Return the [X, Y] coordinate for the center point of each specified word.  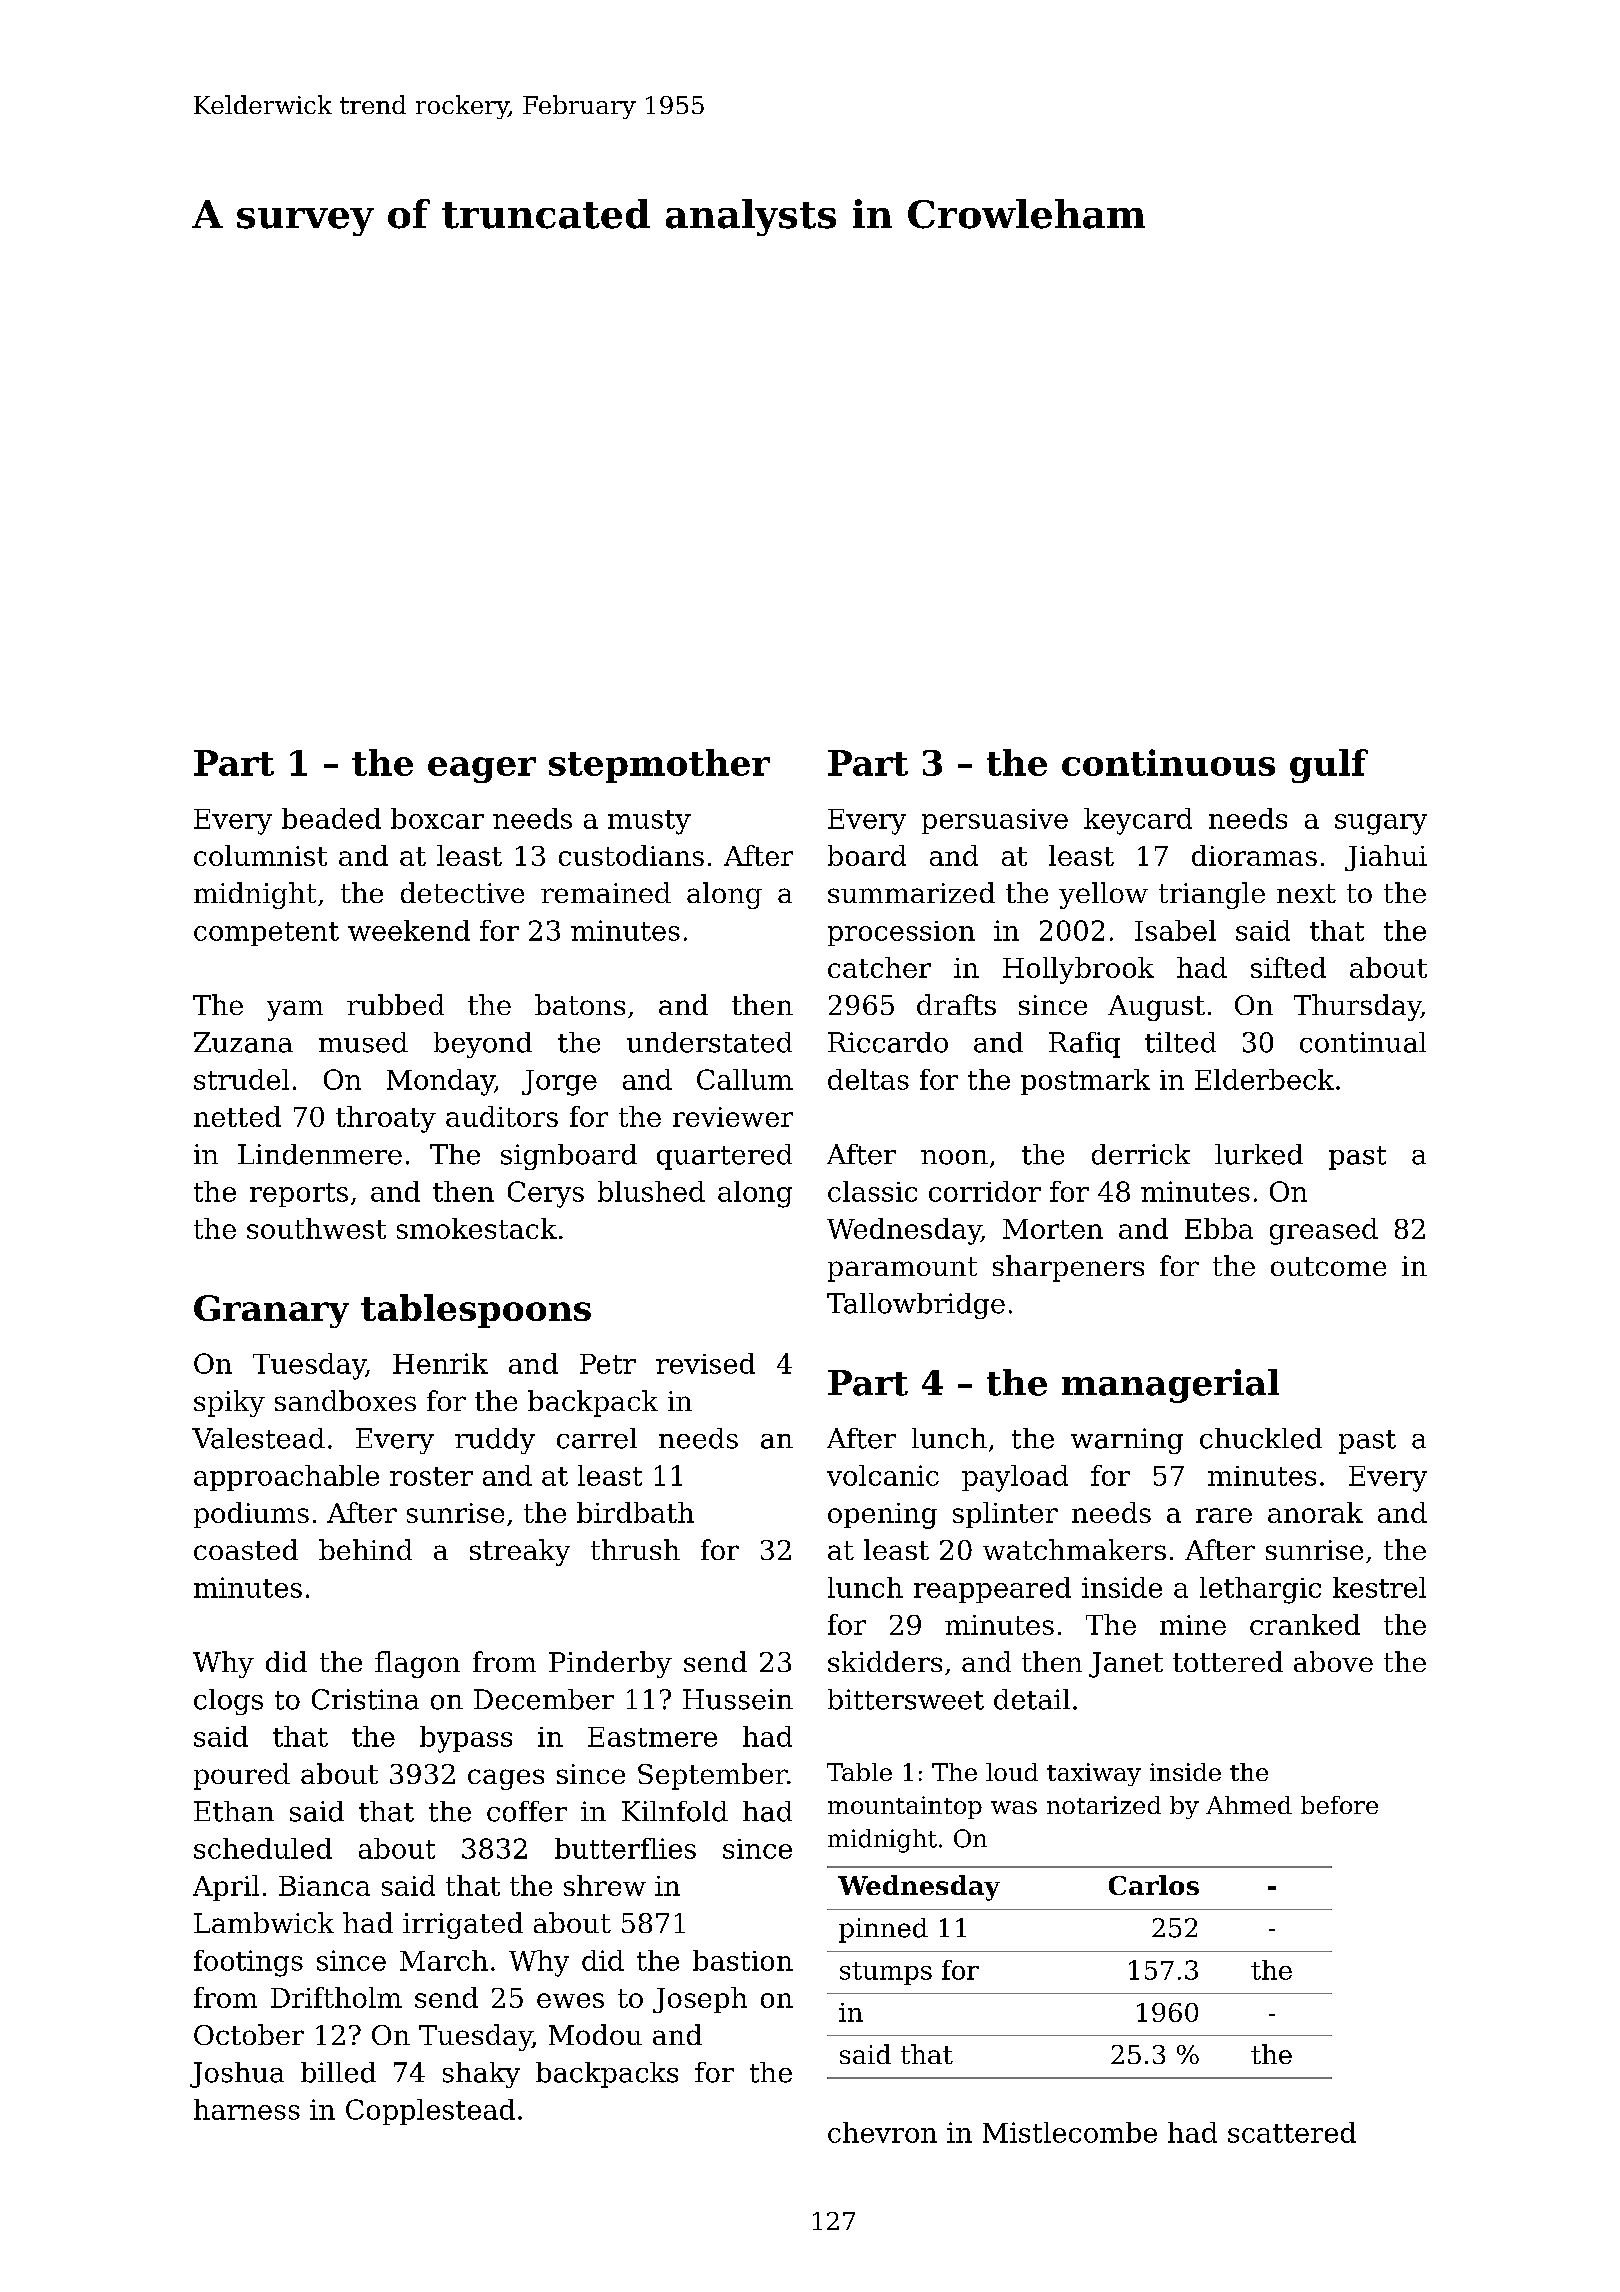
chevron [882, 2132]
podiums [251, 1515]
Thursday [1357, 1007]
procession [901, 933]
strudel [241, 1079]
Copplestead [430, 2112]
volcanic [883, 1475]
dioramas [1254, 855]
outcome [1328, 1266]
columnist [260, 855]
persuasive [995, 821]
